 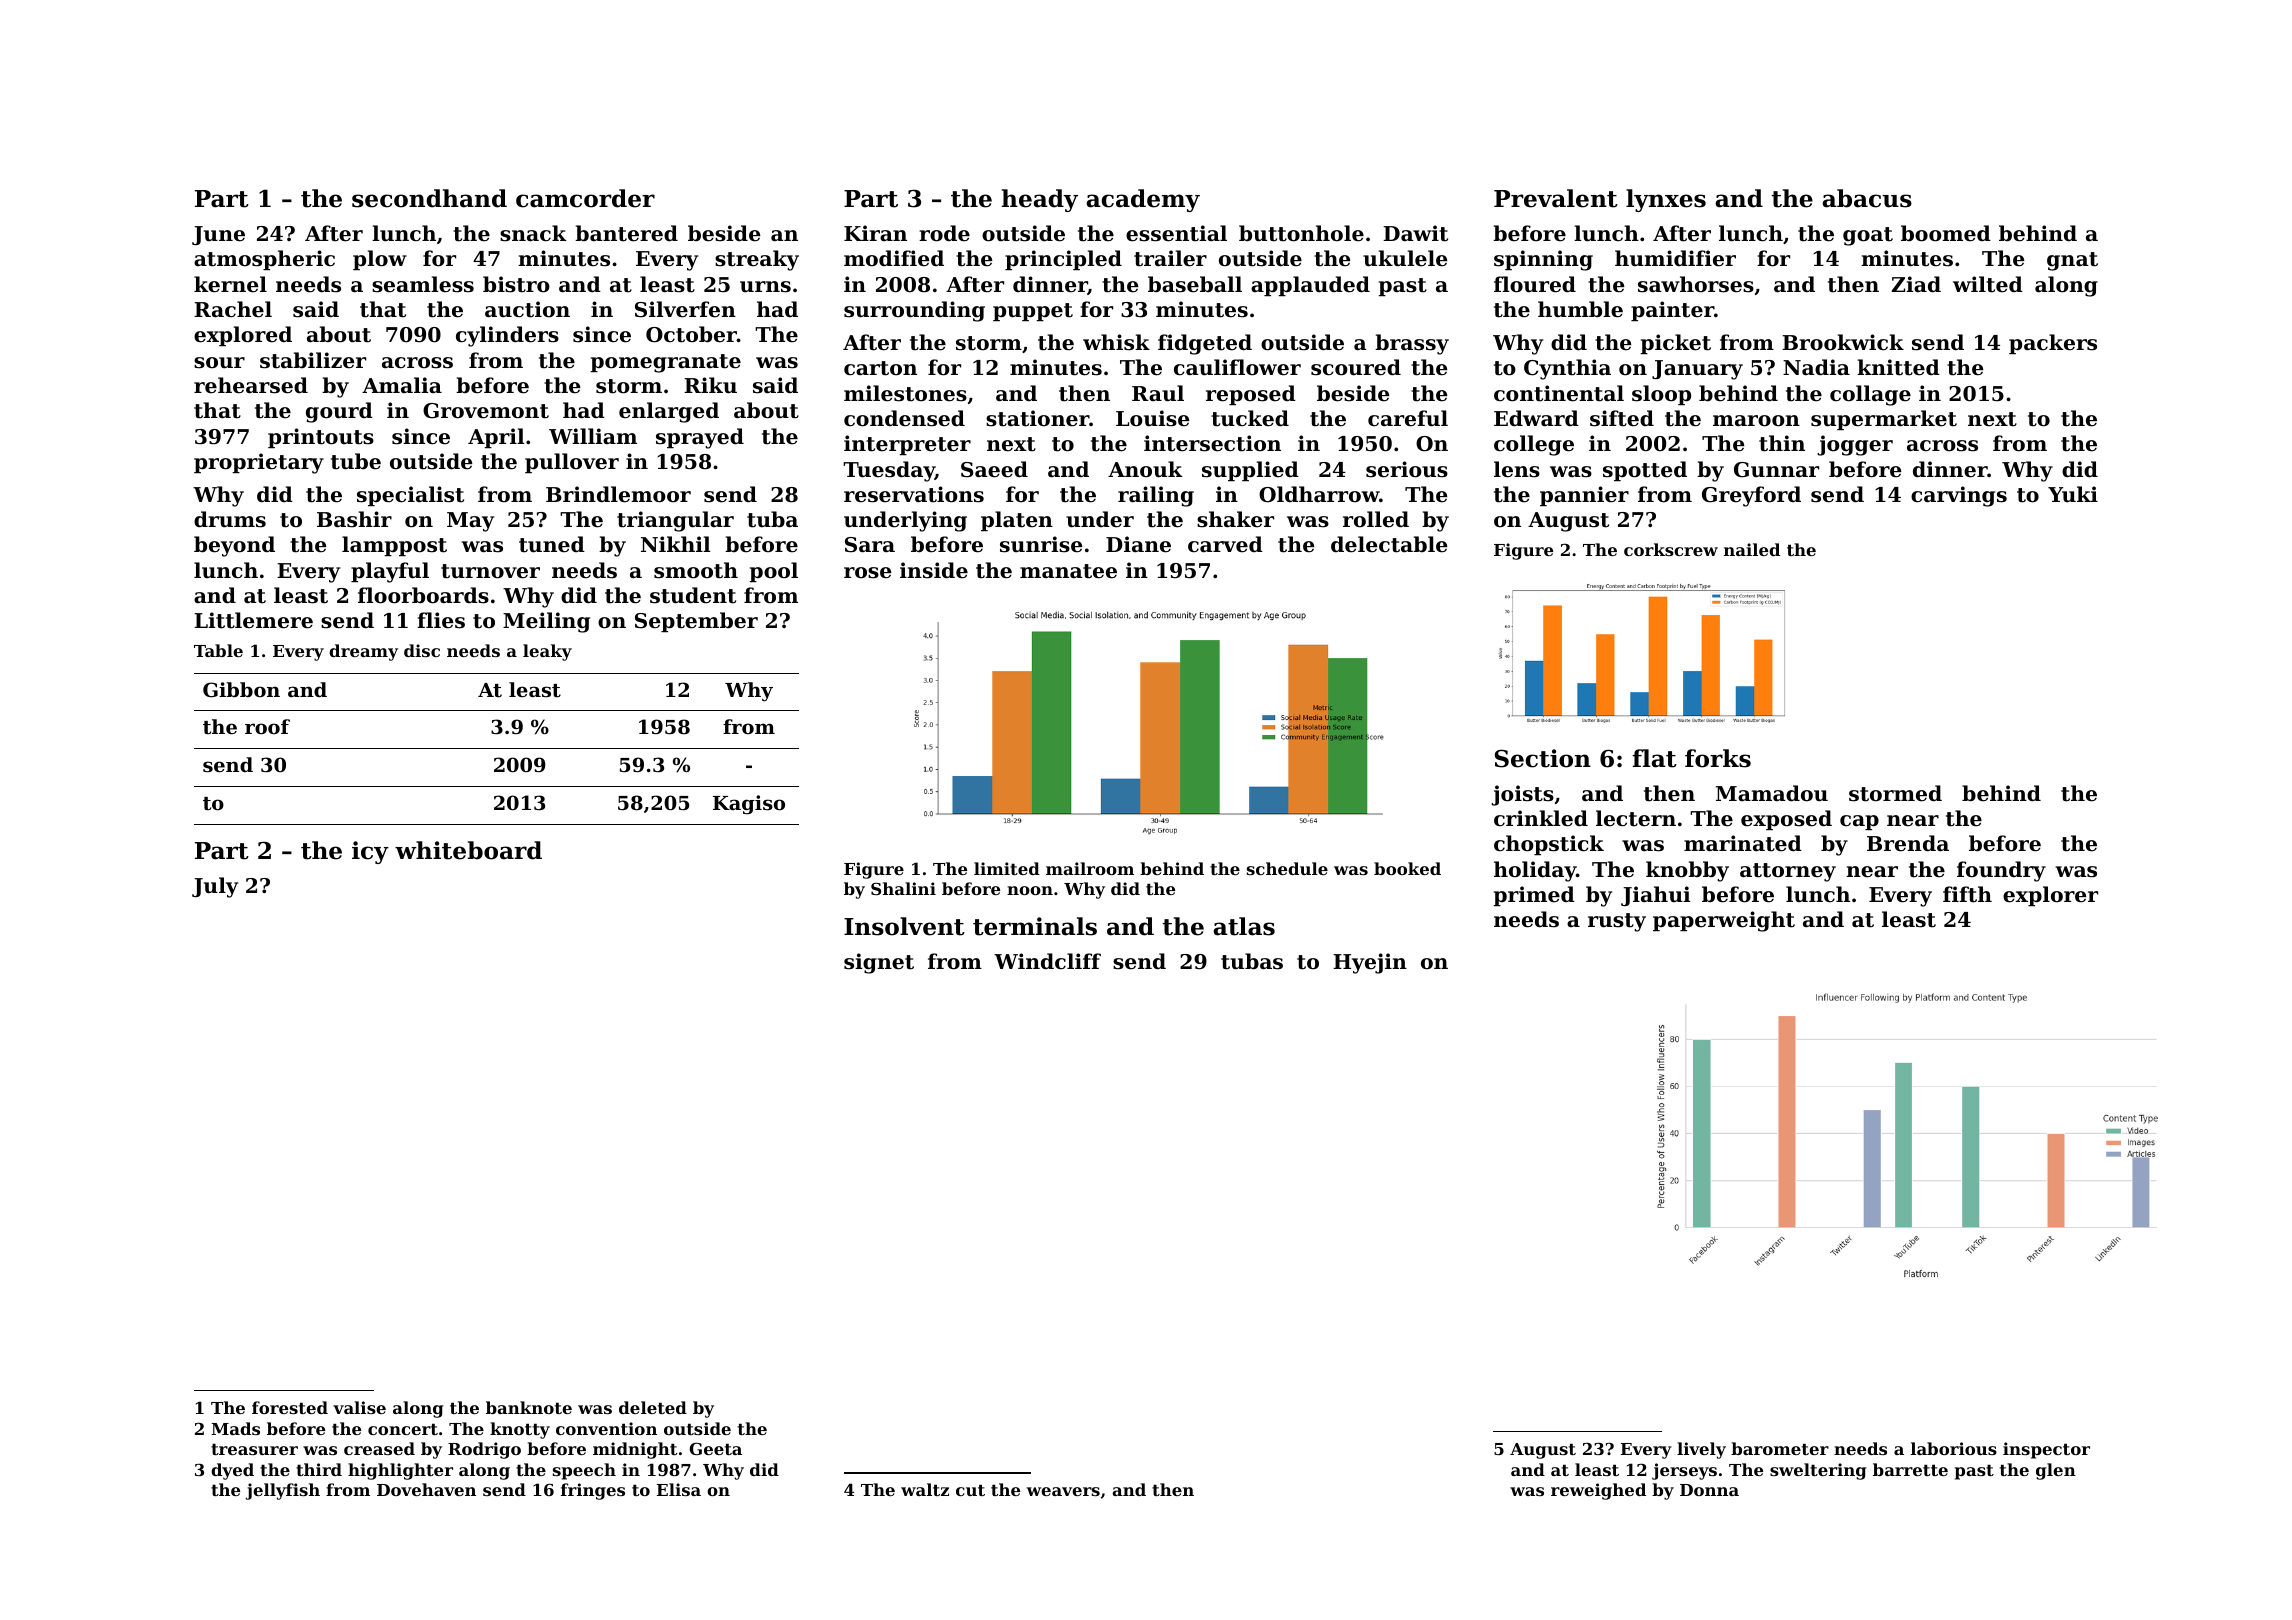 I want to click on forested, so click(x=290, y=1407).
